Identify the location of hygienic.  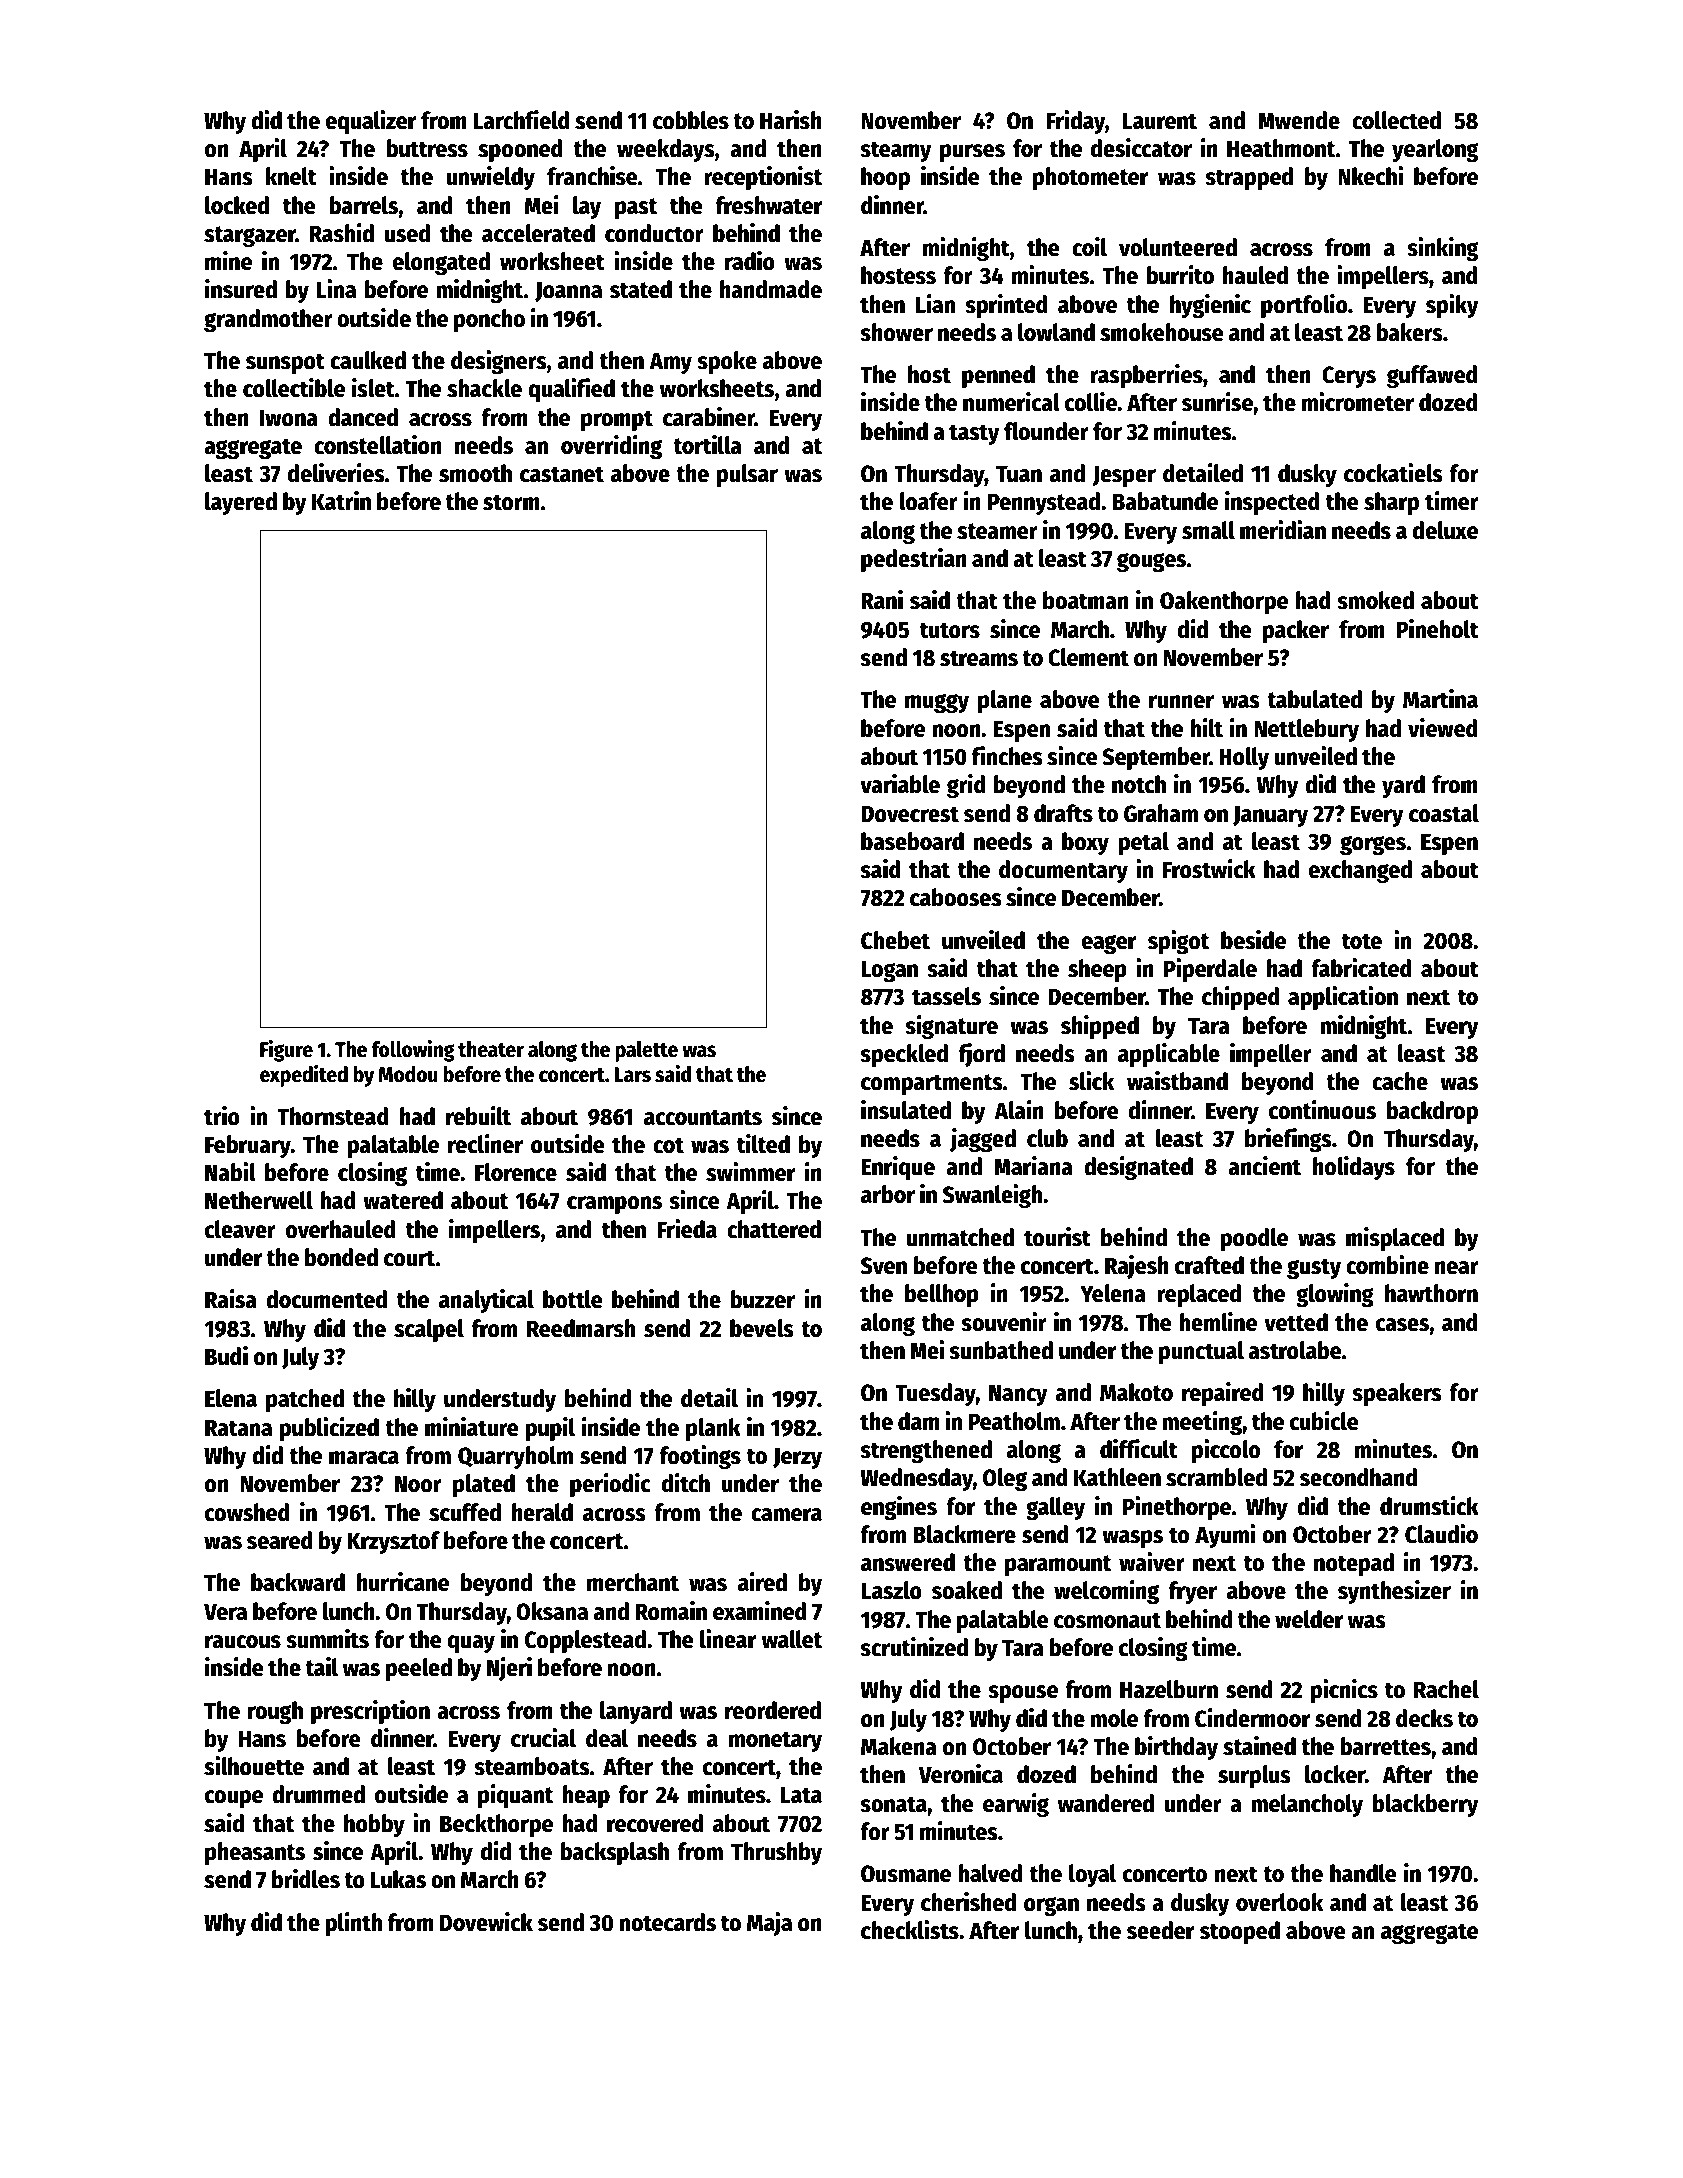
(1210, 306).
